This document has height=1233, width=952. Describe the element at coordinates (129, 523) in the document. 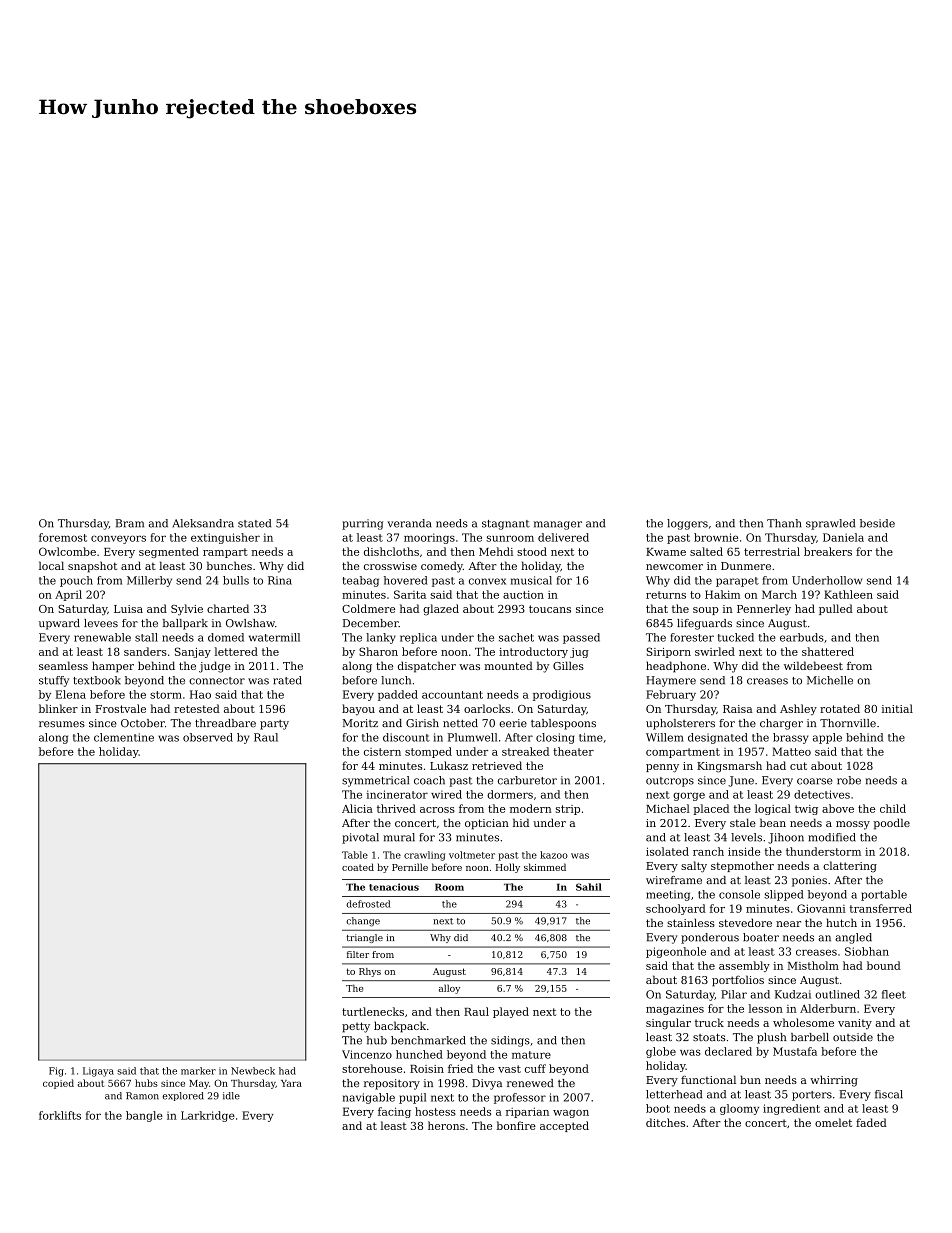

I see `Bram` at that location.
